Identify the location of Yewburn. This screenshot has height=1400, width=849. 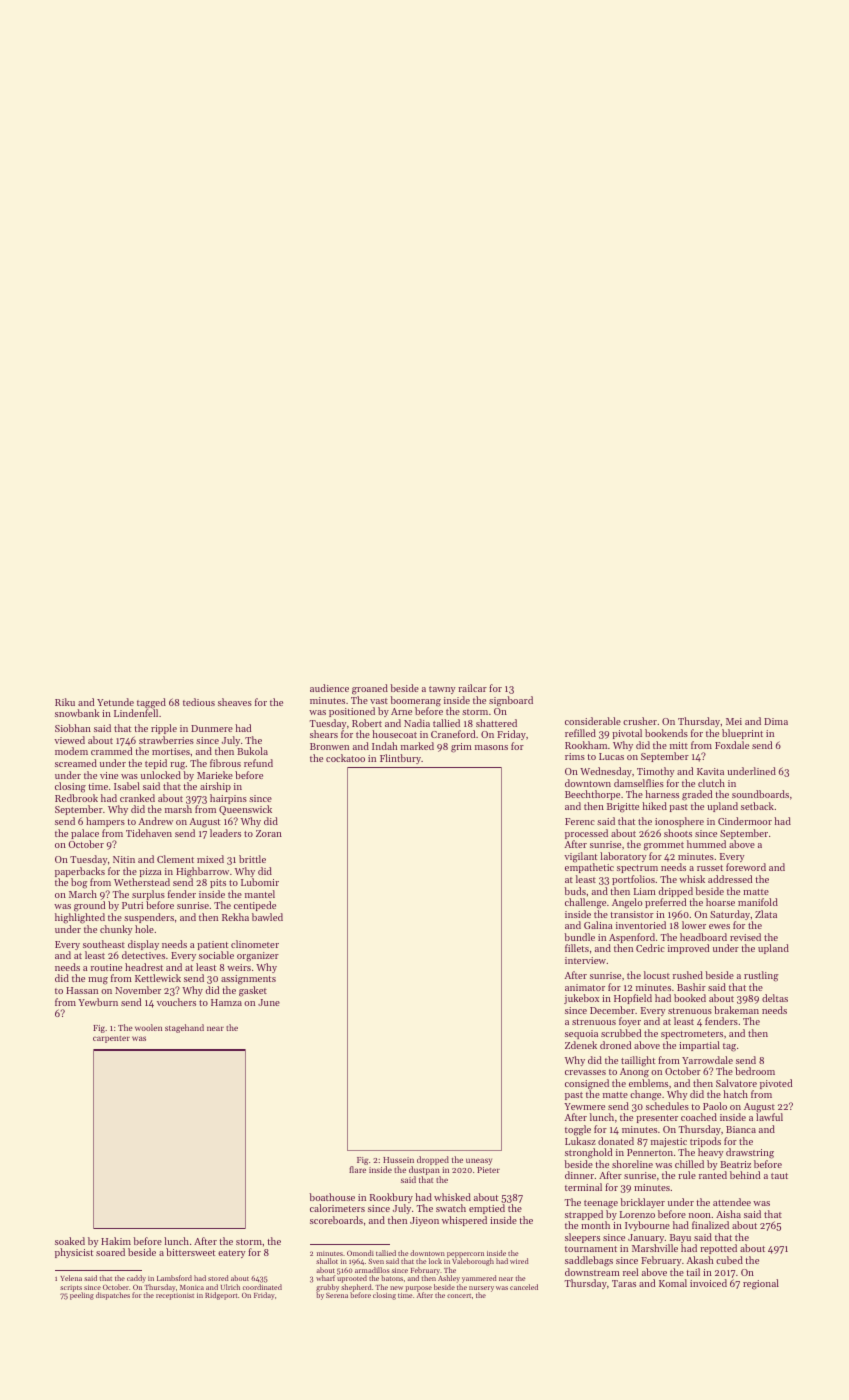
(98, 1002).
